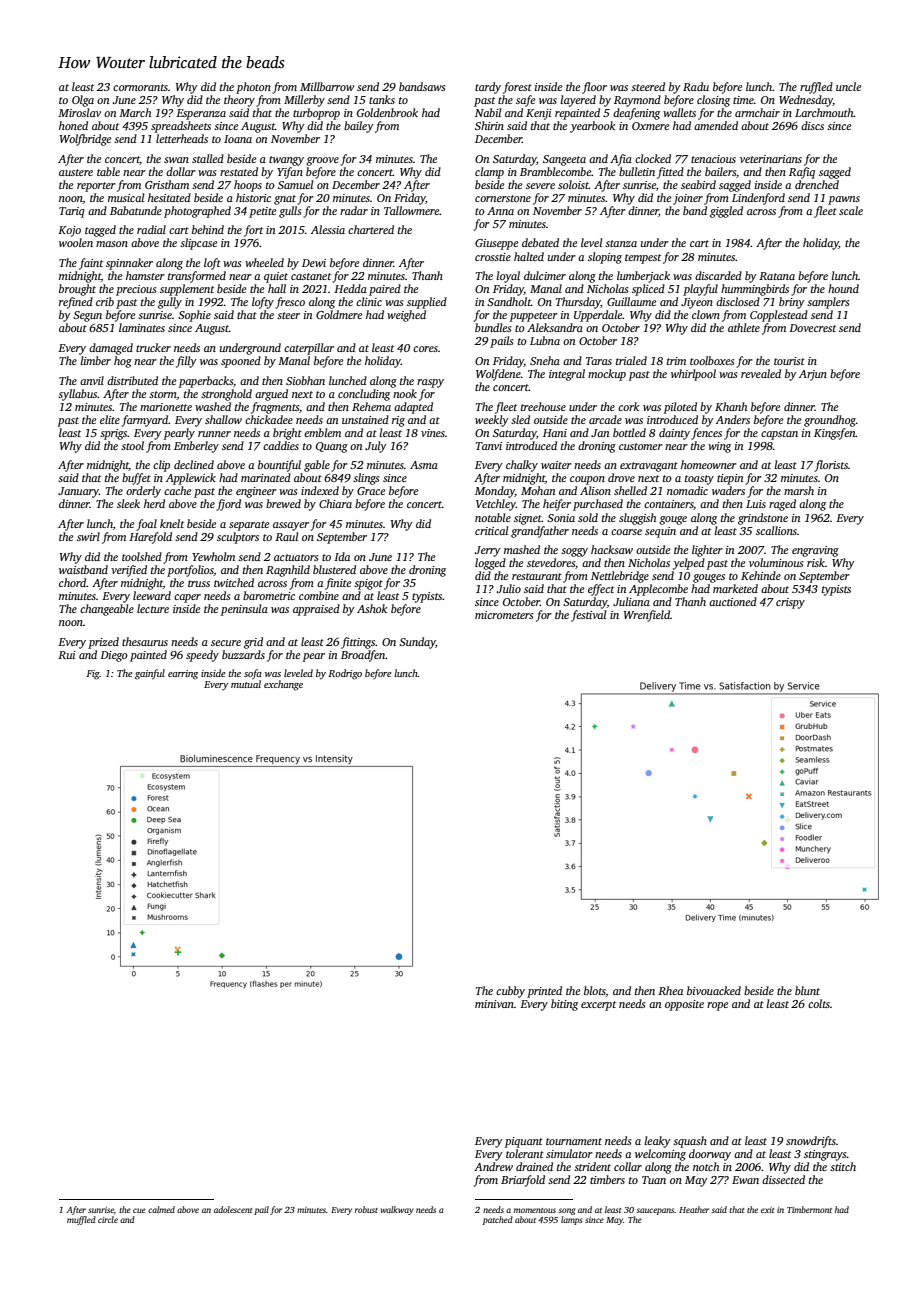 The image size is (924, 1308). Describe the element at coordinates (345, 674) in the screenshot. I see `Rodrigo` at that location.
